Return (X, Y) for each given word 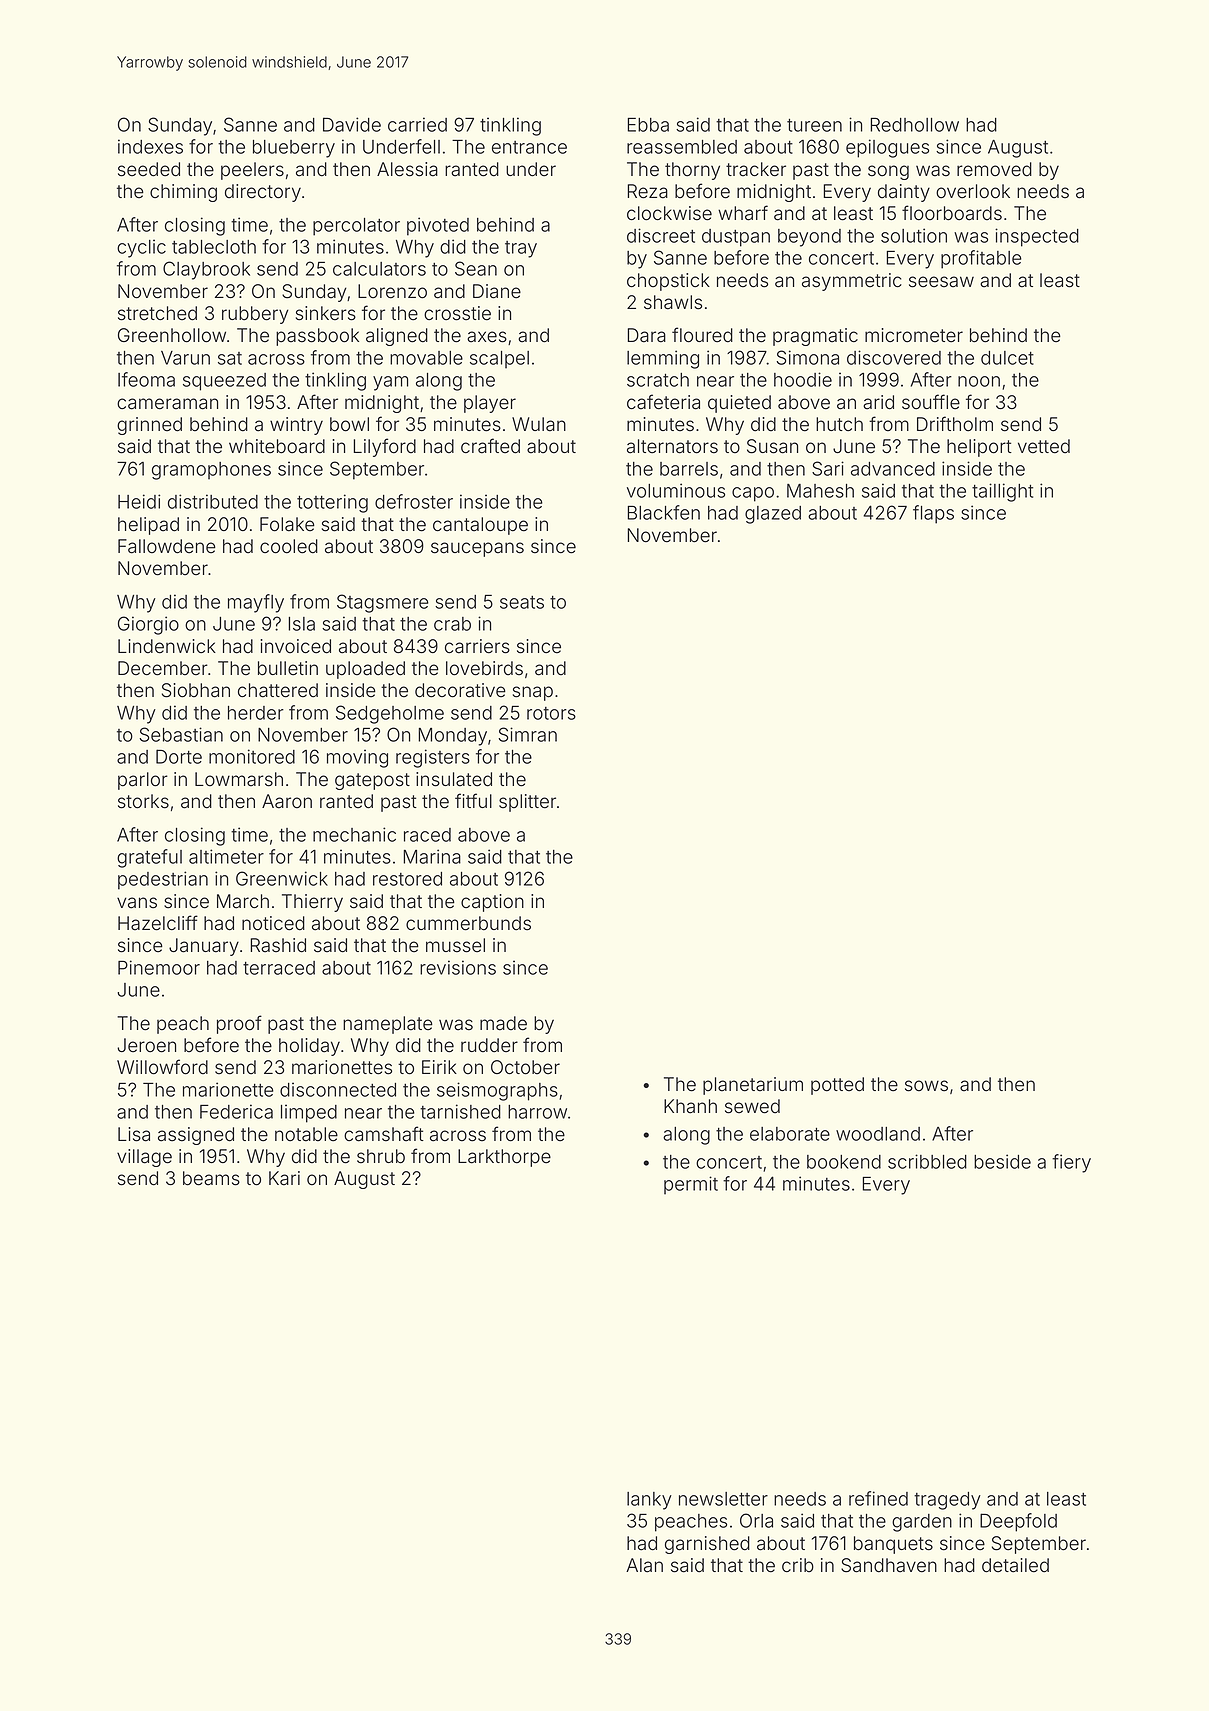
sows (926, 1086)
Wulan (539, 424)
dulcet (1007, 358)
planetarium (753, 1086)
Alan (644, 1565)
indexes (150, 146)
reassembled (682, 147)
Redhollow (914, 125)
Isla (301, 624)
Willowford (162, 1067)
